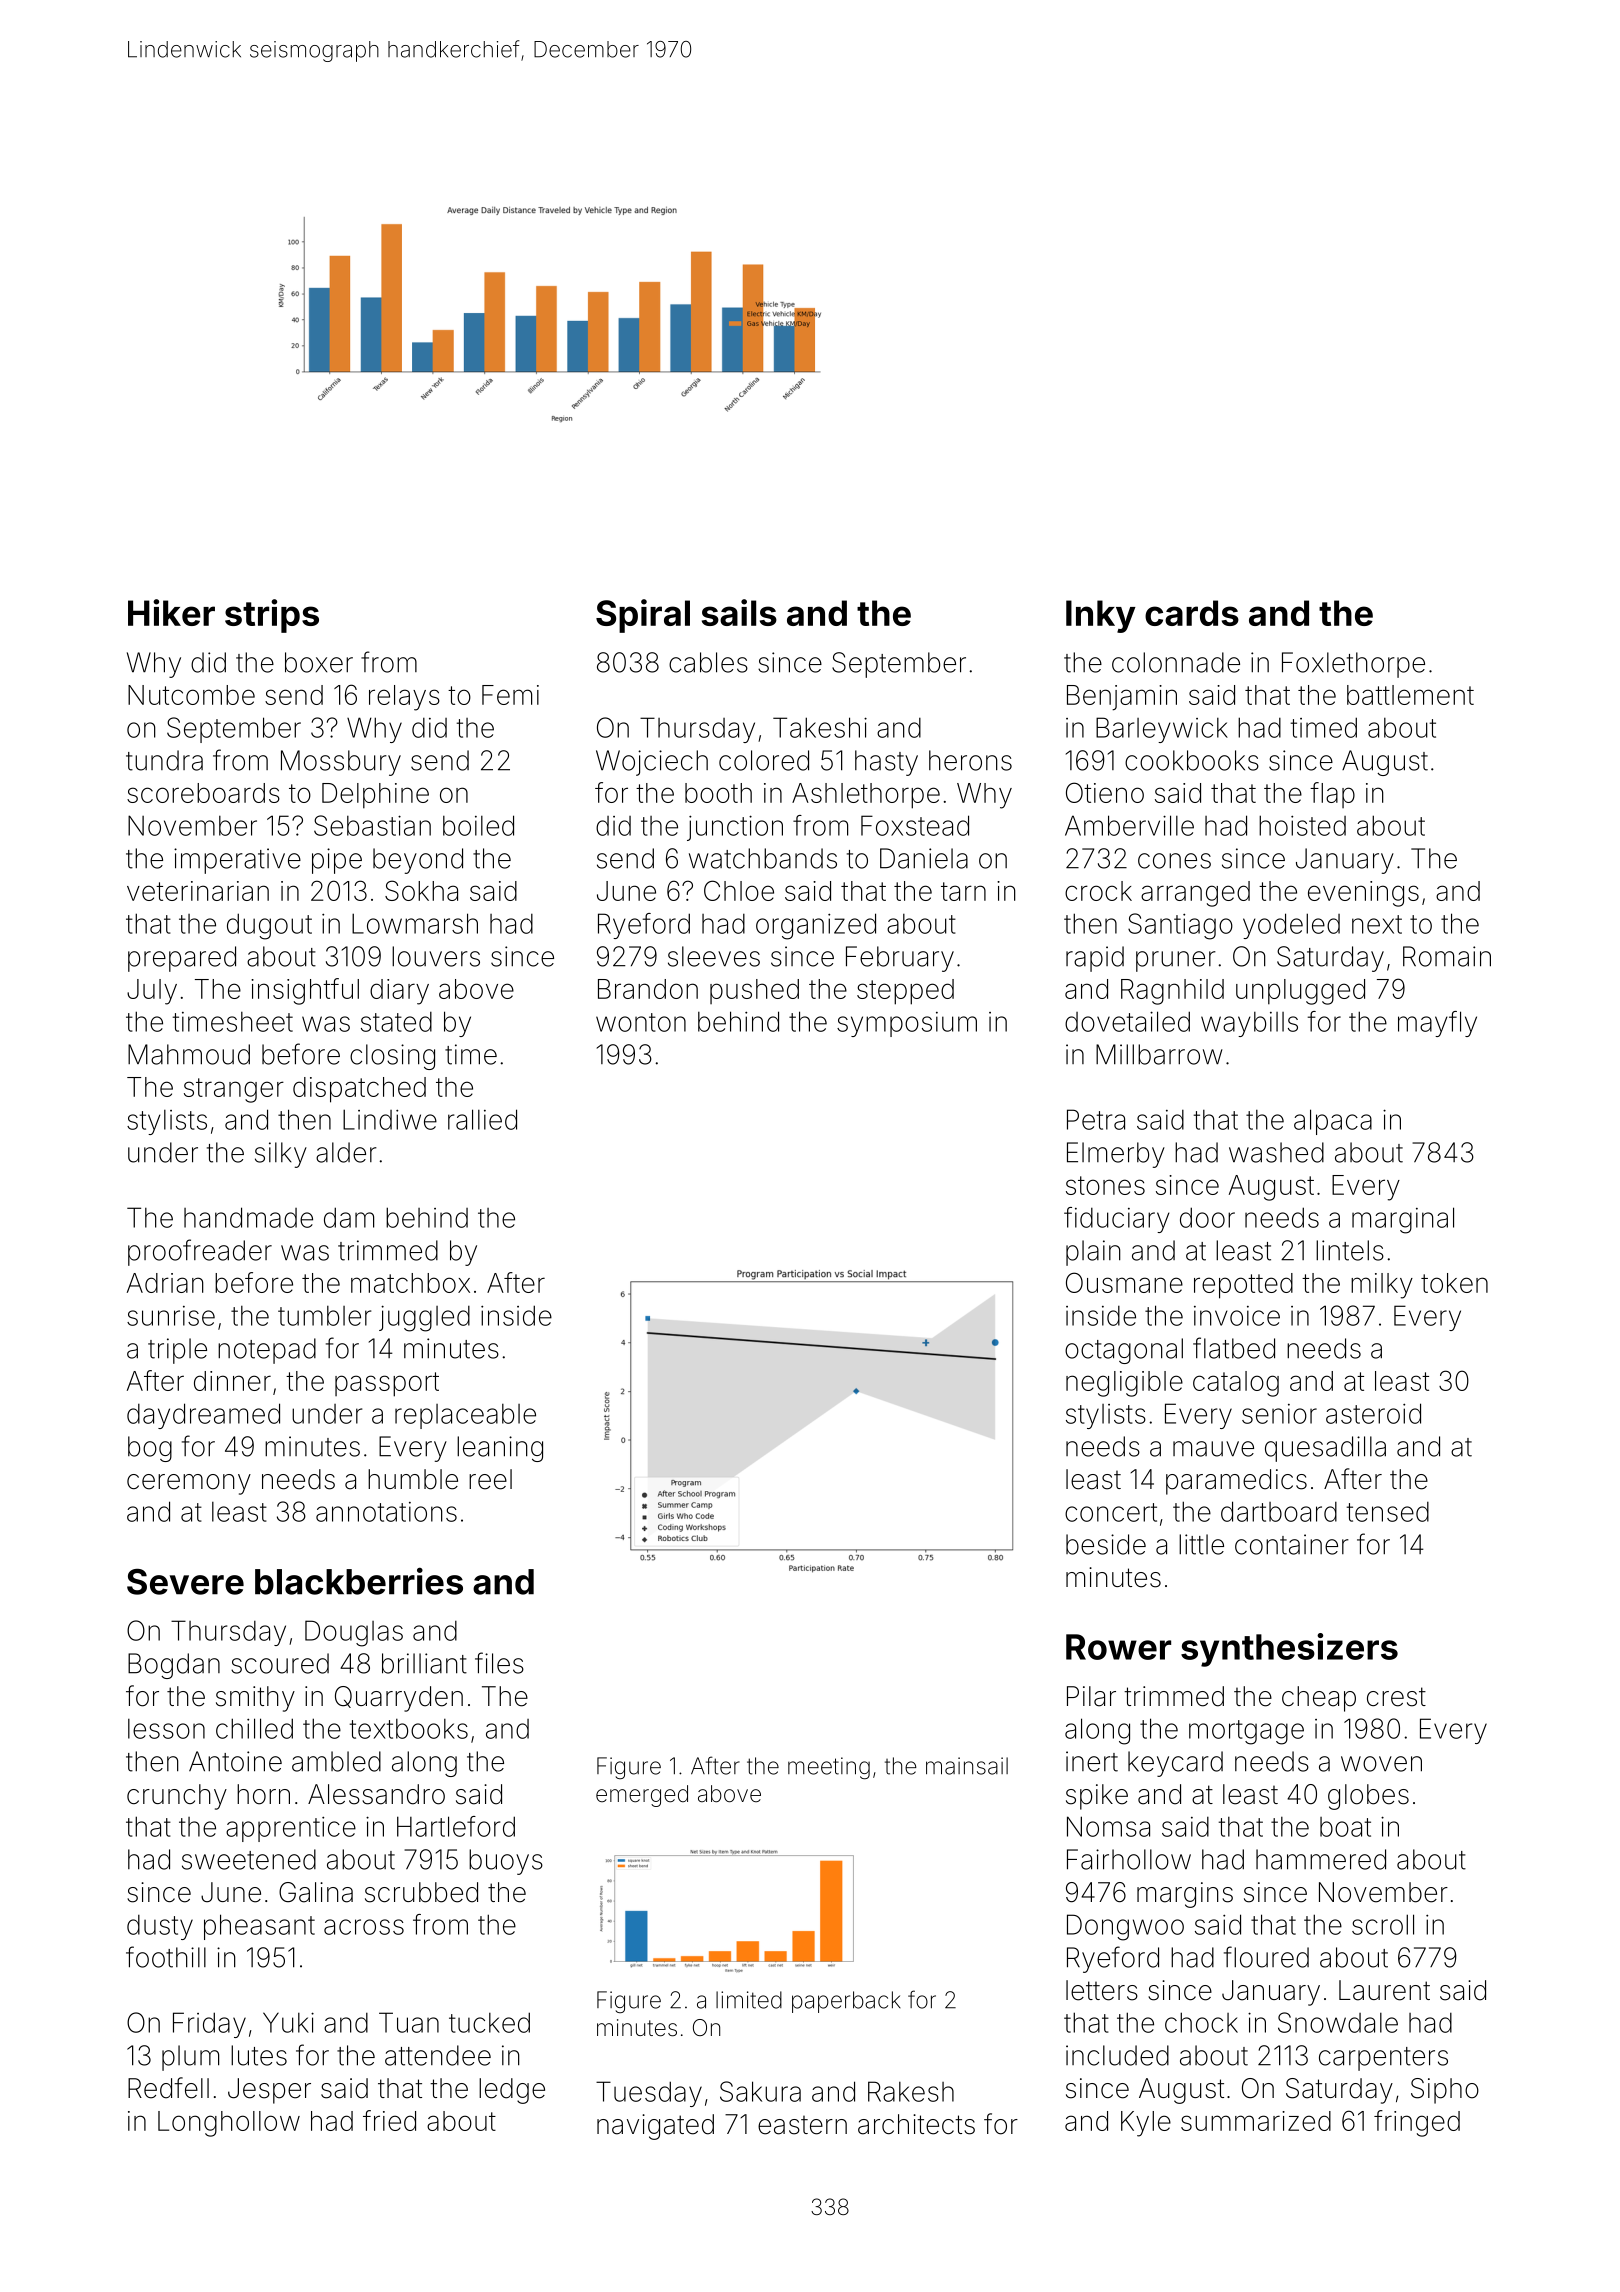  I want to click on navigated, so click(655, 2127).
